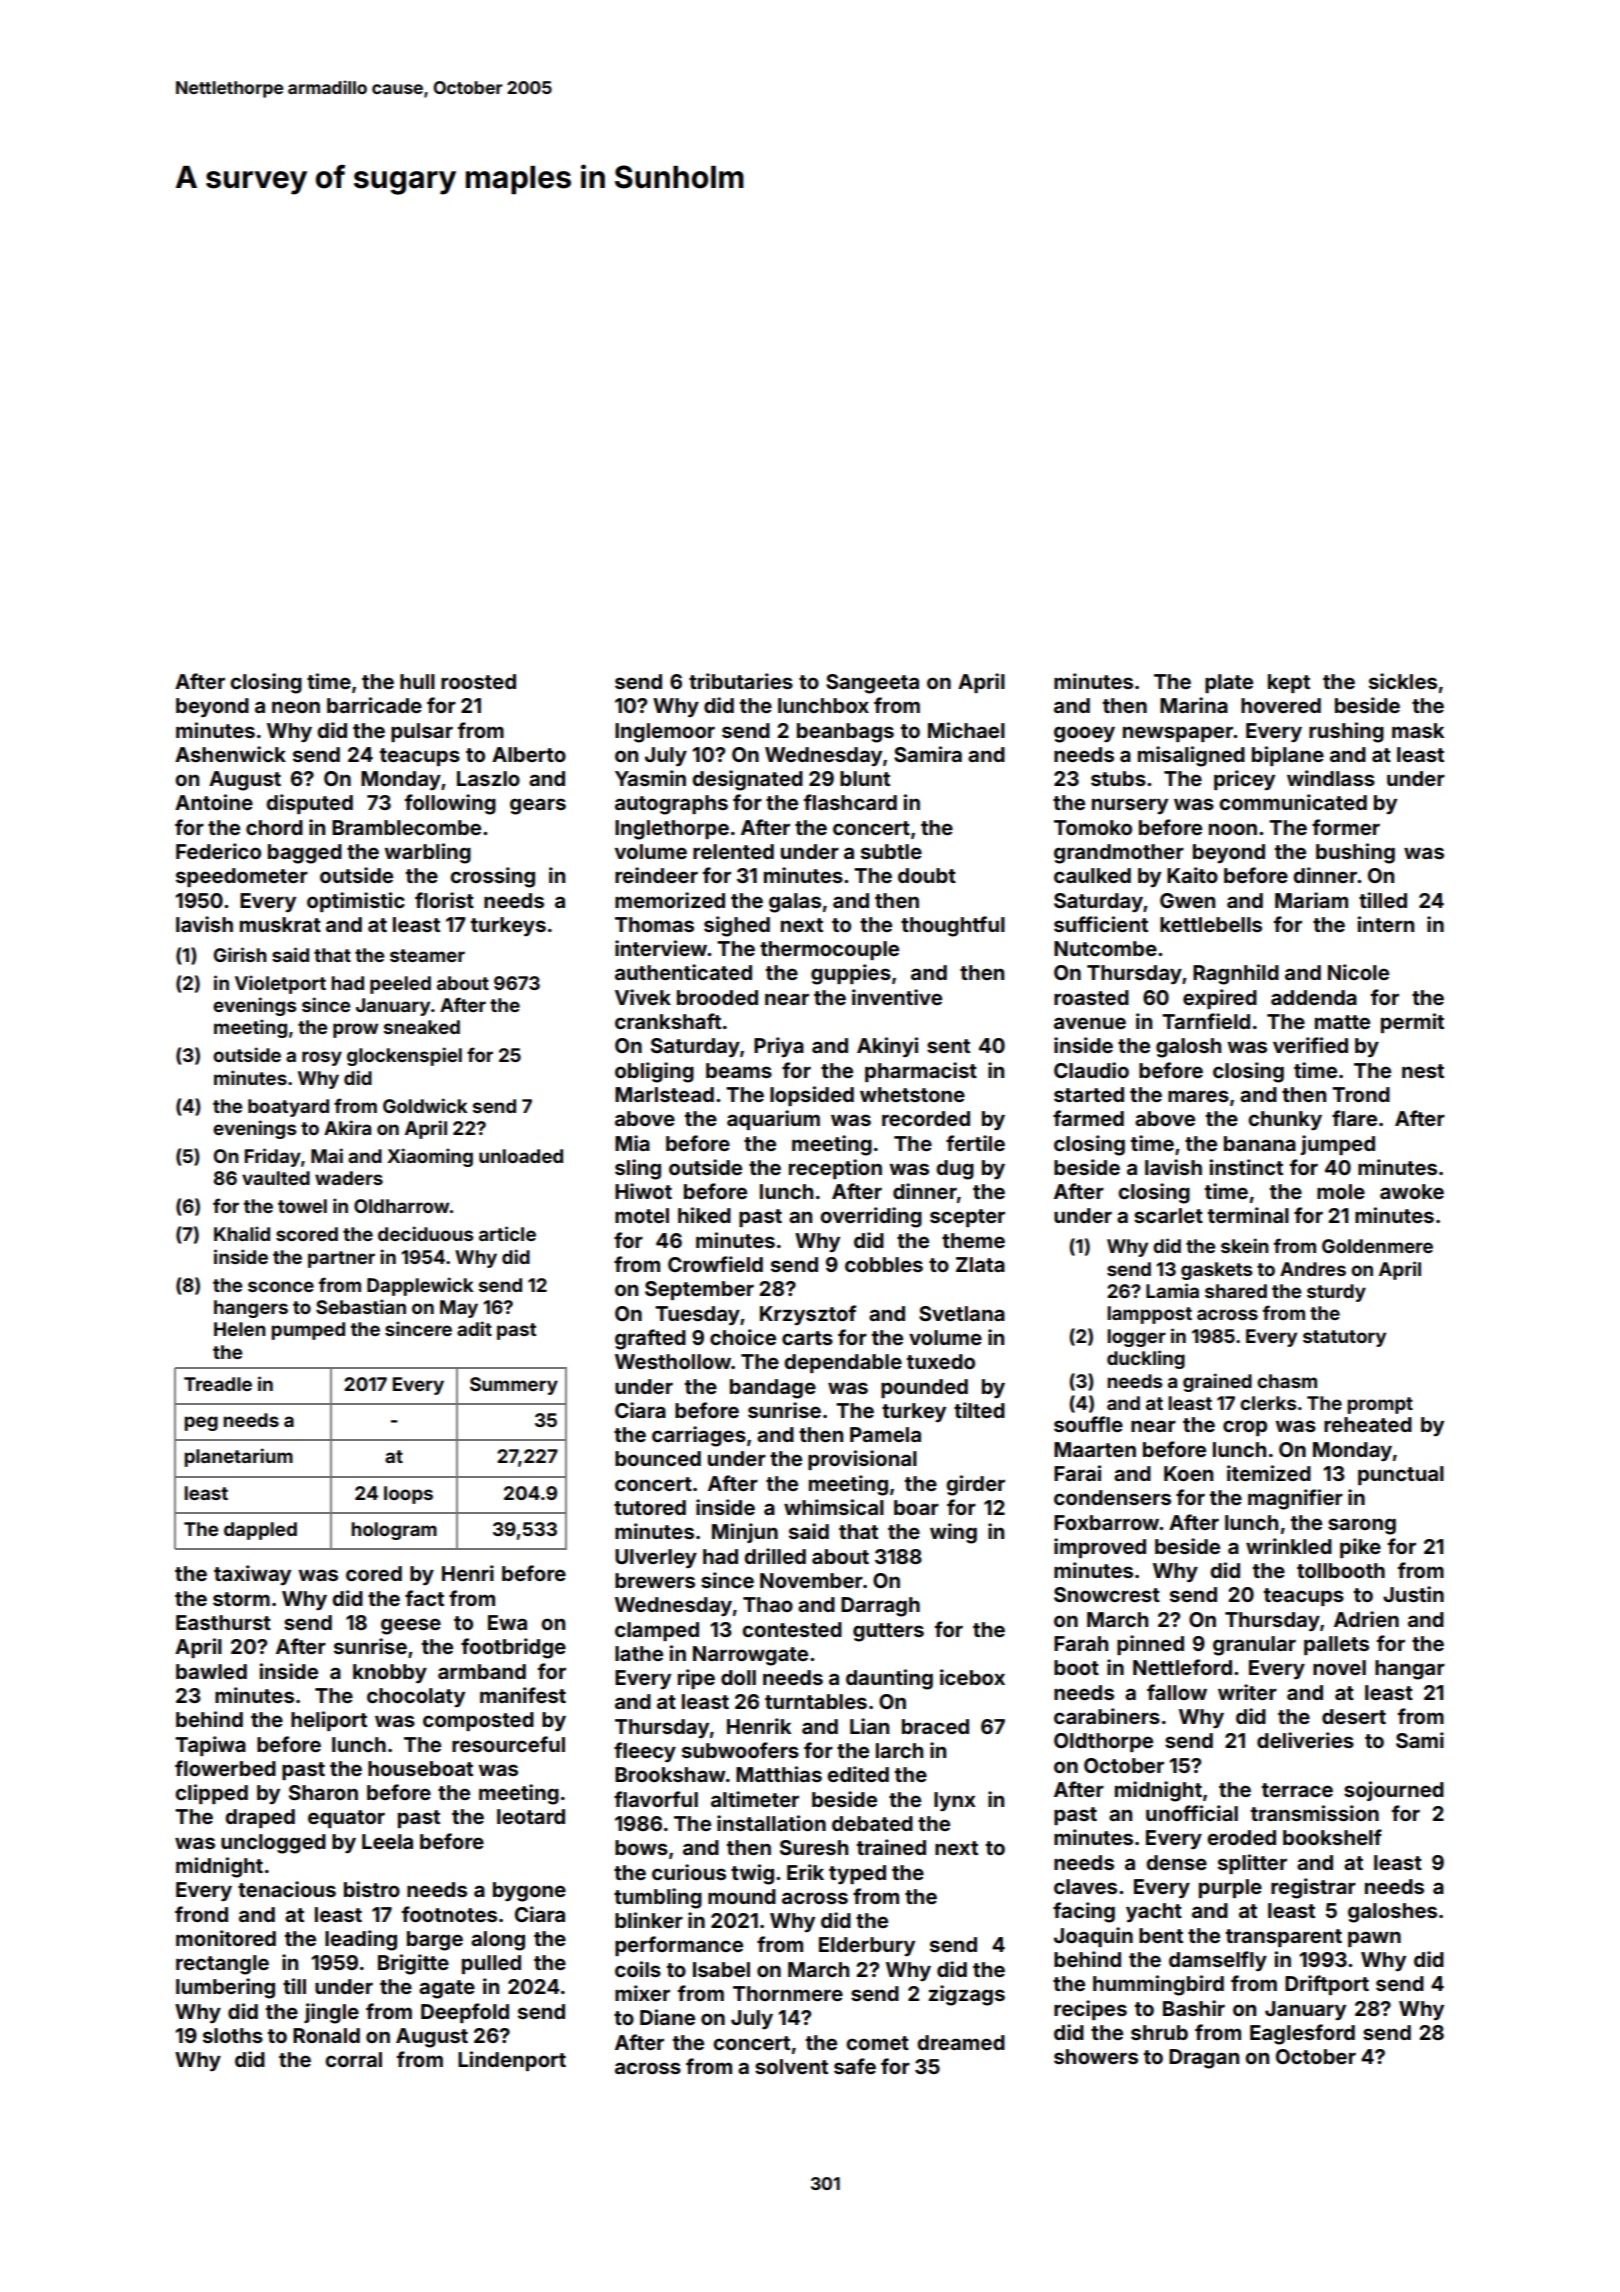  I want to click on kept, so click(1289, 683).
